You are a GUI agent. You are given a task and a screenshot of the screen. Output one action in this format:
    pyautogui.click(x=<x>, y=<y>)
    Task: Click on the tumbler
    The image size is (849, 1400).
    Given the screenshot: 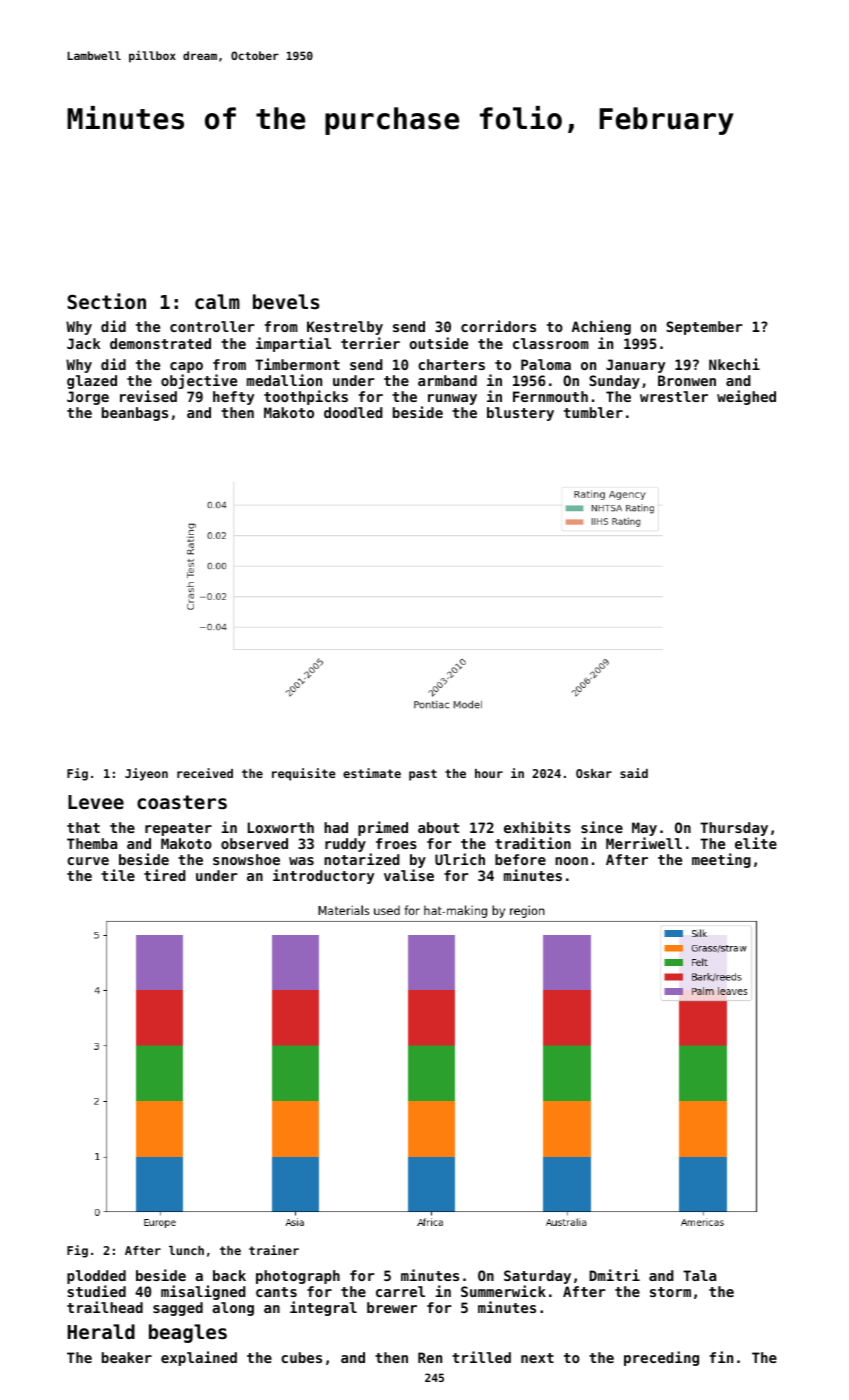 What is the action you would take?
    pyautogui.click(x=593, y=412)
